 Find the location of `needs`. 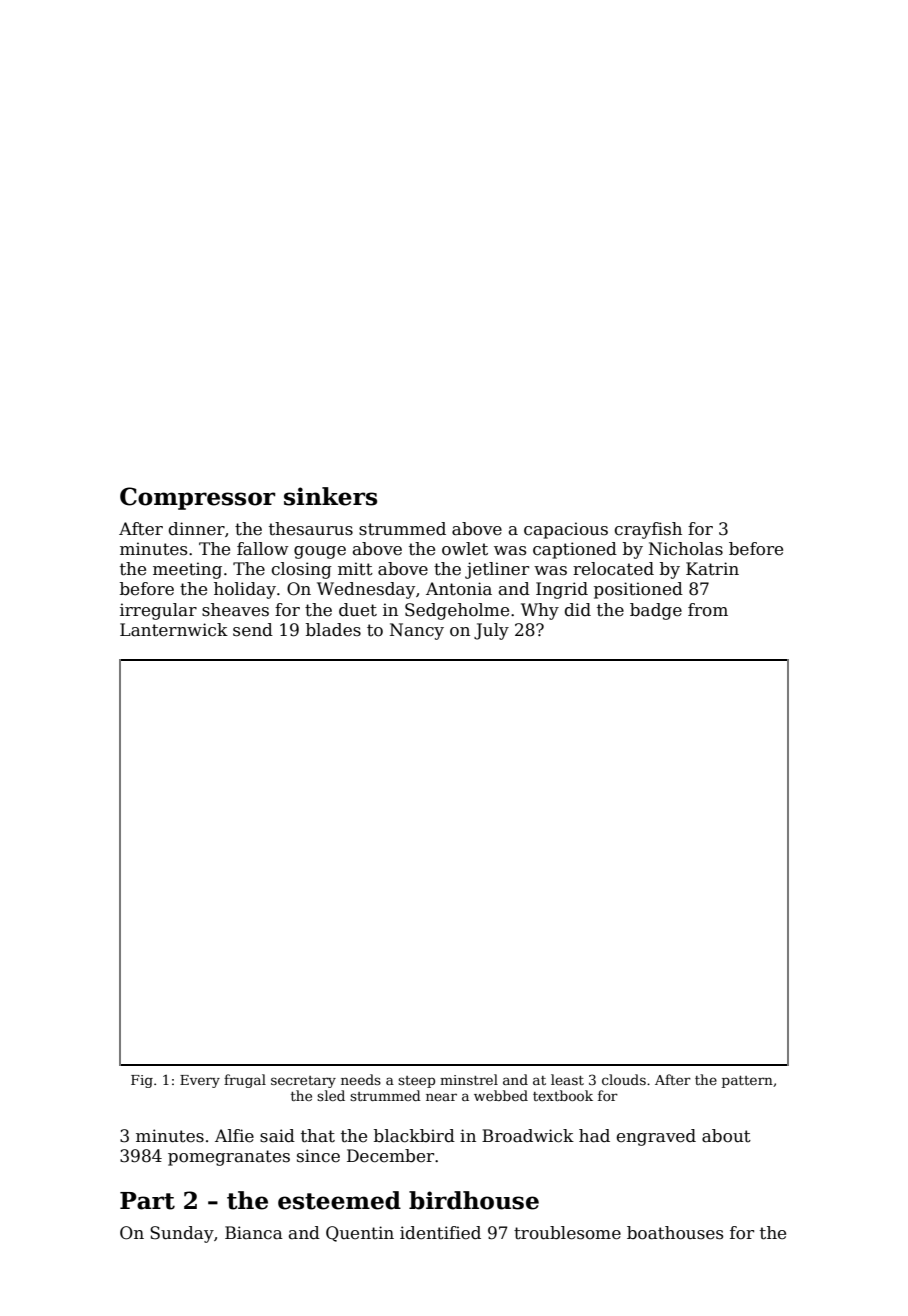

needs is located at coordinates (361, 1079).
